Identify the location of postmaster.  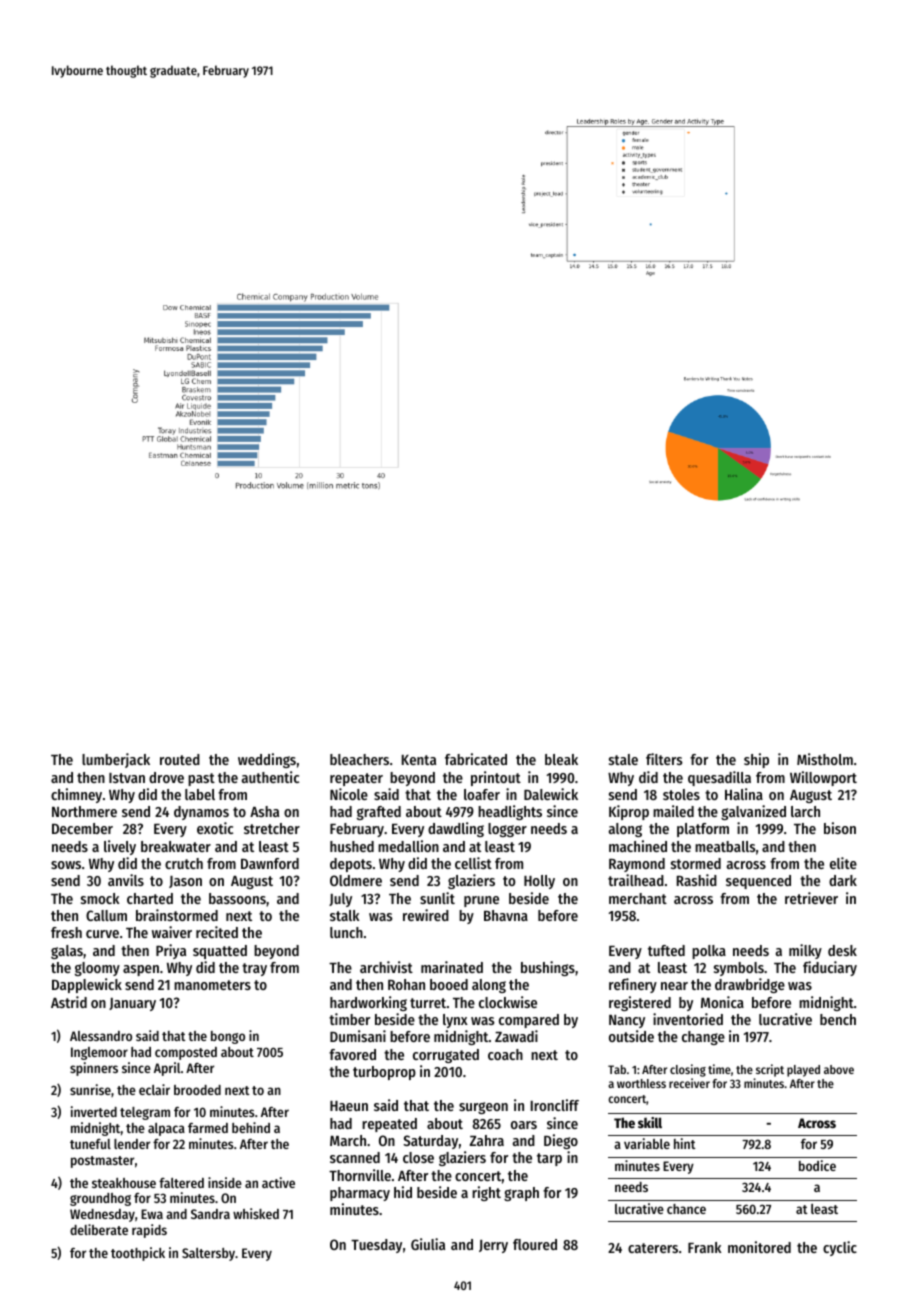
(102, 1162).
